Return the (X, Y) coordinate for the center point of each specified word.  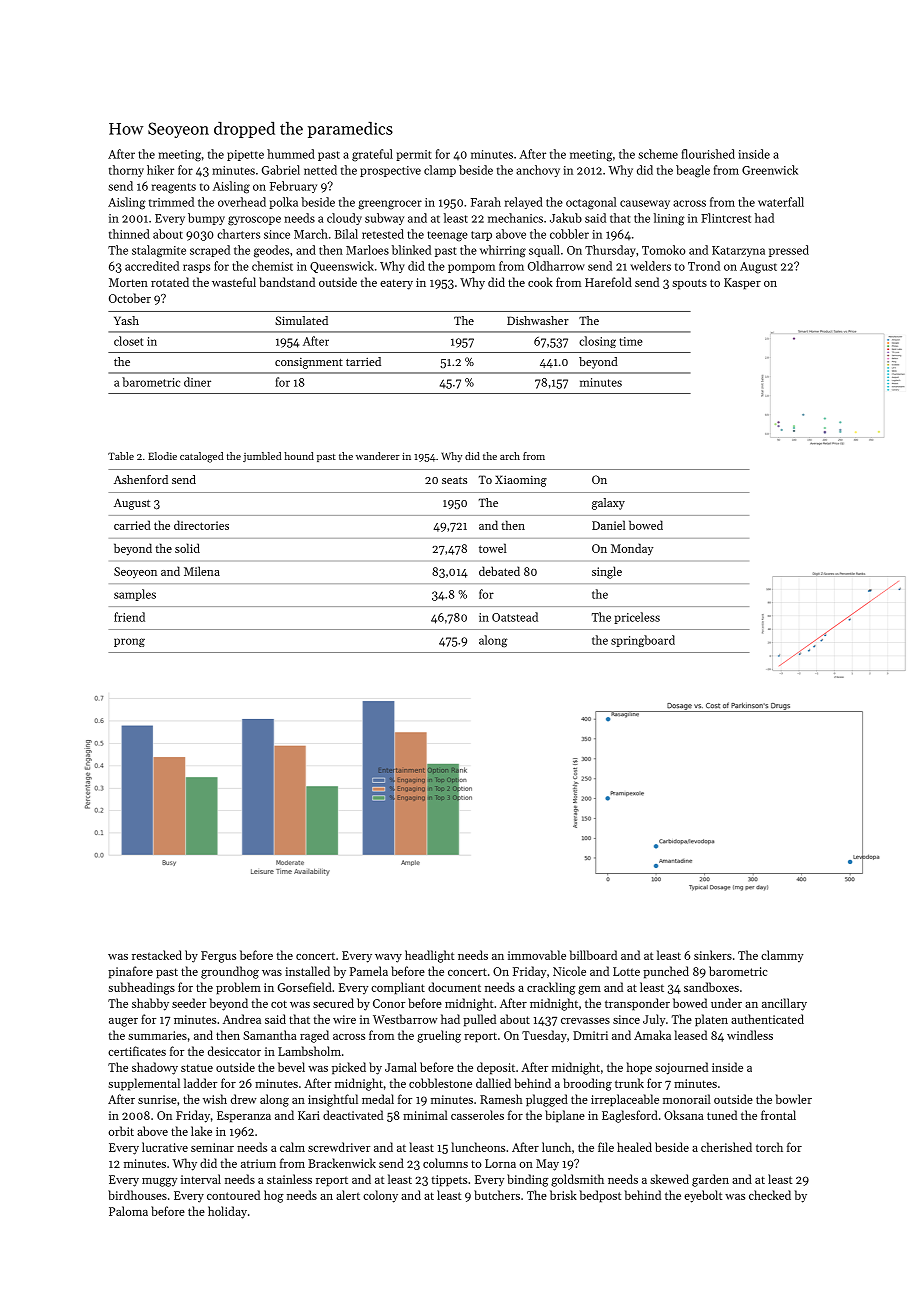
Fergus (218, 957)
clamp (440, 171)
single (607, 572)
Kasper (742, 284)
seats (454, 480)
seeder (189, 1003)
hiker (160, 170)
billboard (593, 955)
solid (187, 548)
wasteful (234, 282)
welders (650, 266)
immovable (537, 955)
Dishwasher (538, 320)
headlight (429, 956)
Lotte (626, 971)
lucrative (165, 1147)
